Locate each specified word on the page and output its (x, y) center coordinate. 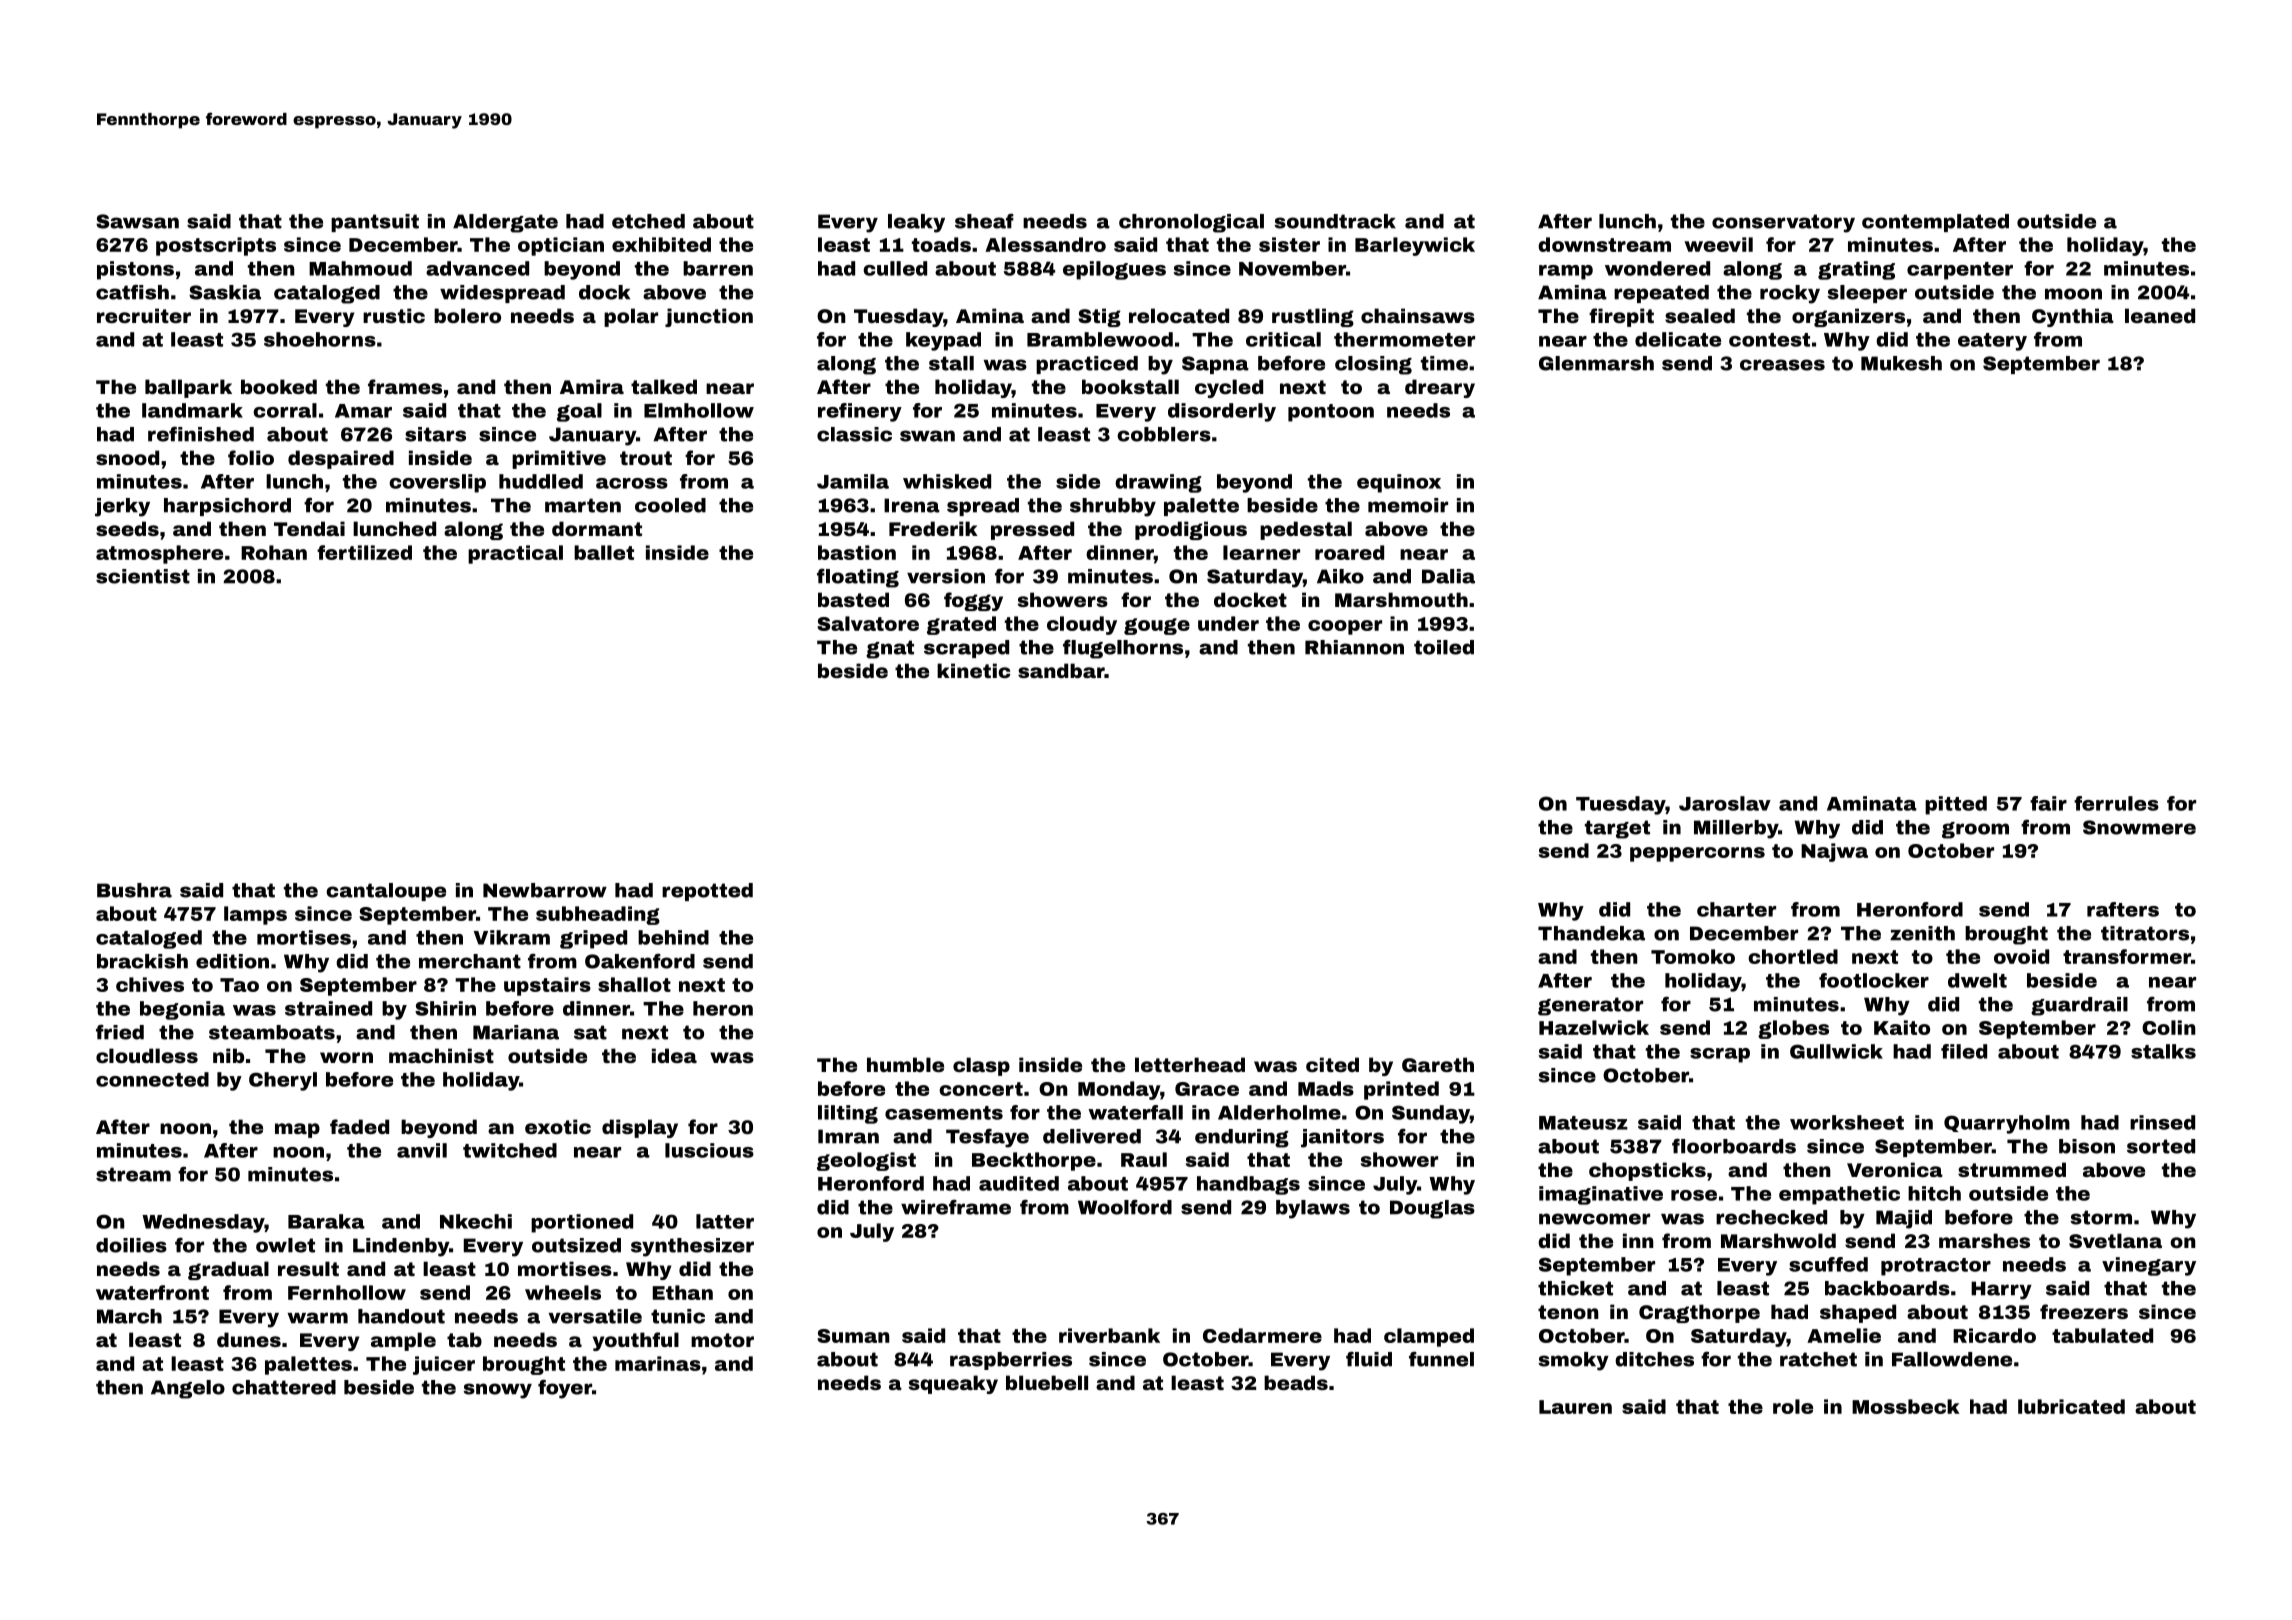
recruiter (144, 315)
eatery (1992, 342)
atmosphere (159, 554)
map (297, 1130)
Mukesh (1901, 363)
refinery (860, 412)
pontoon (1331, 413)
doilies (131, 1245)
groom (1975, 830)
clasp (981, 1066)
